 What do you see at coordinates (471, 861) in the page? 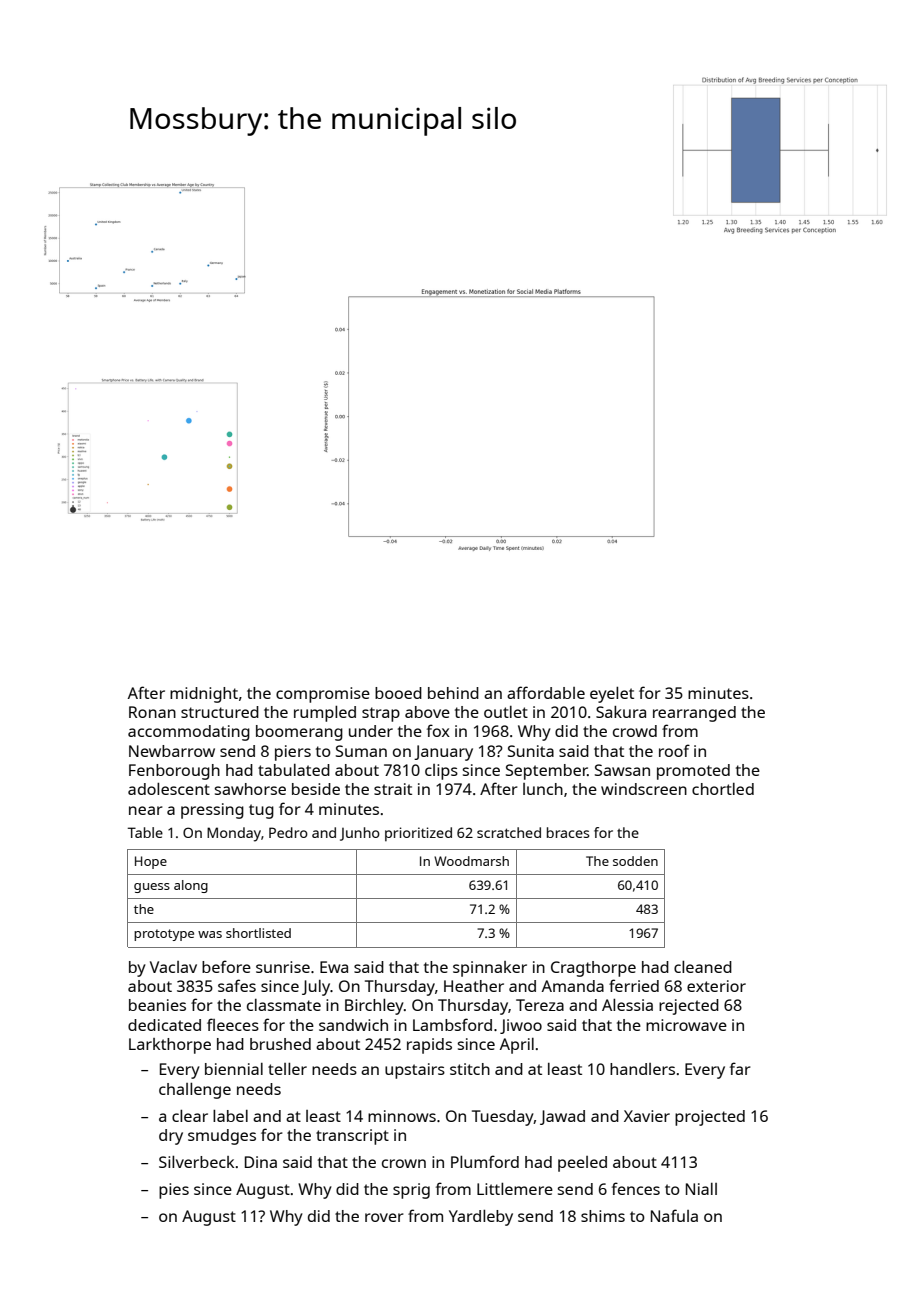
I see `Woodmarsh` at bounding box center [471, 861].
